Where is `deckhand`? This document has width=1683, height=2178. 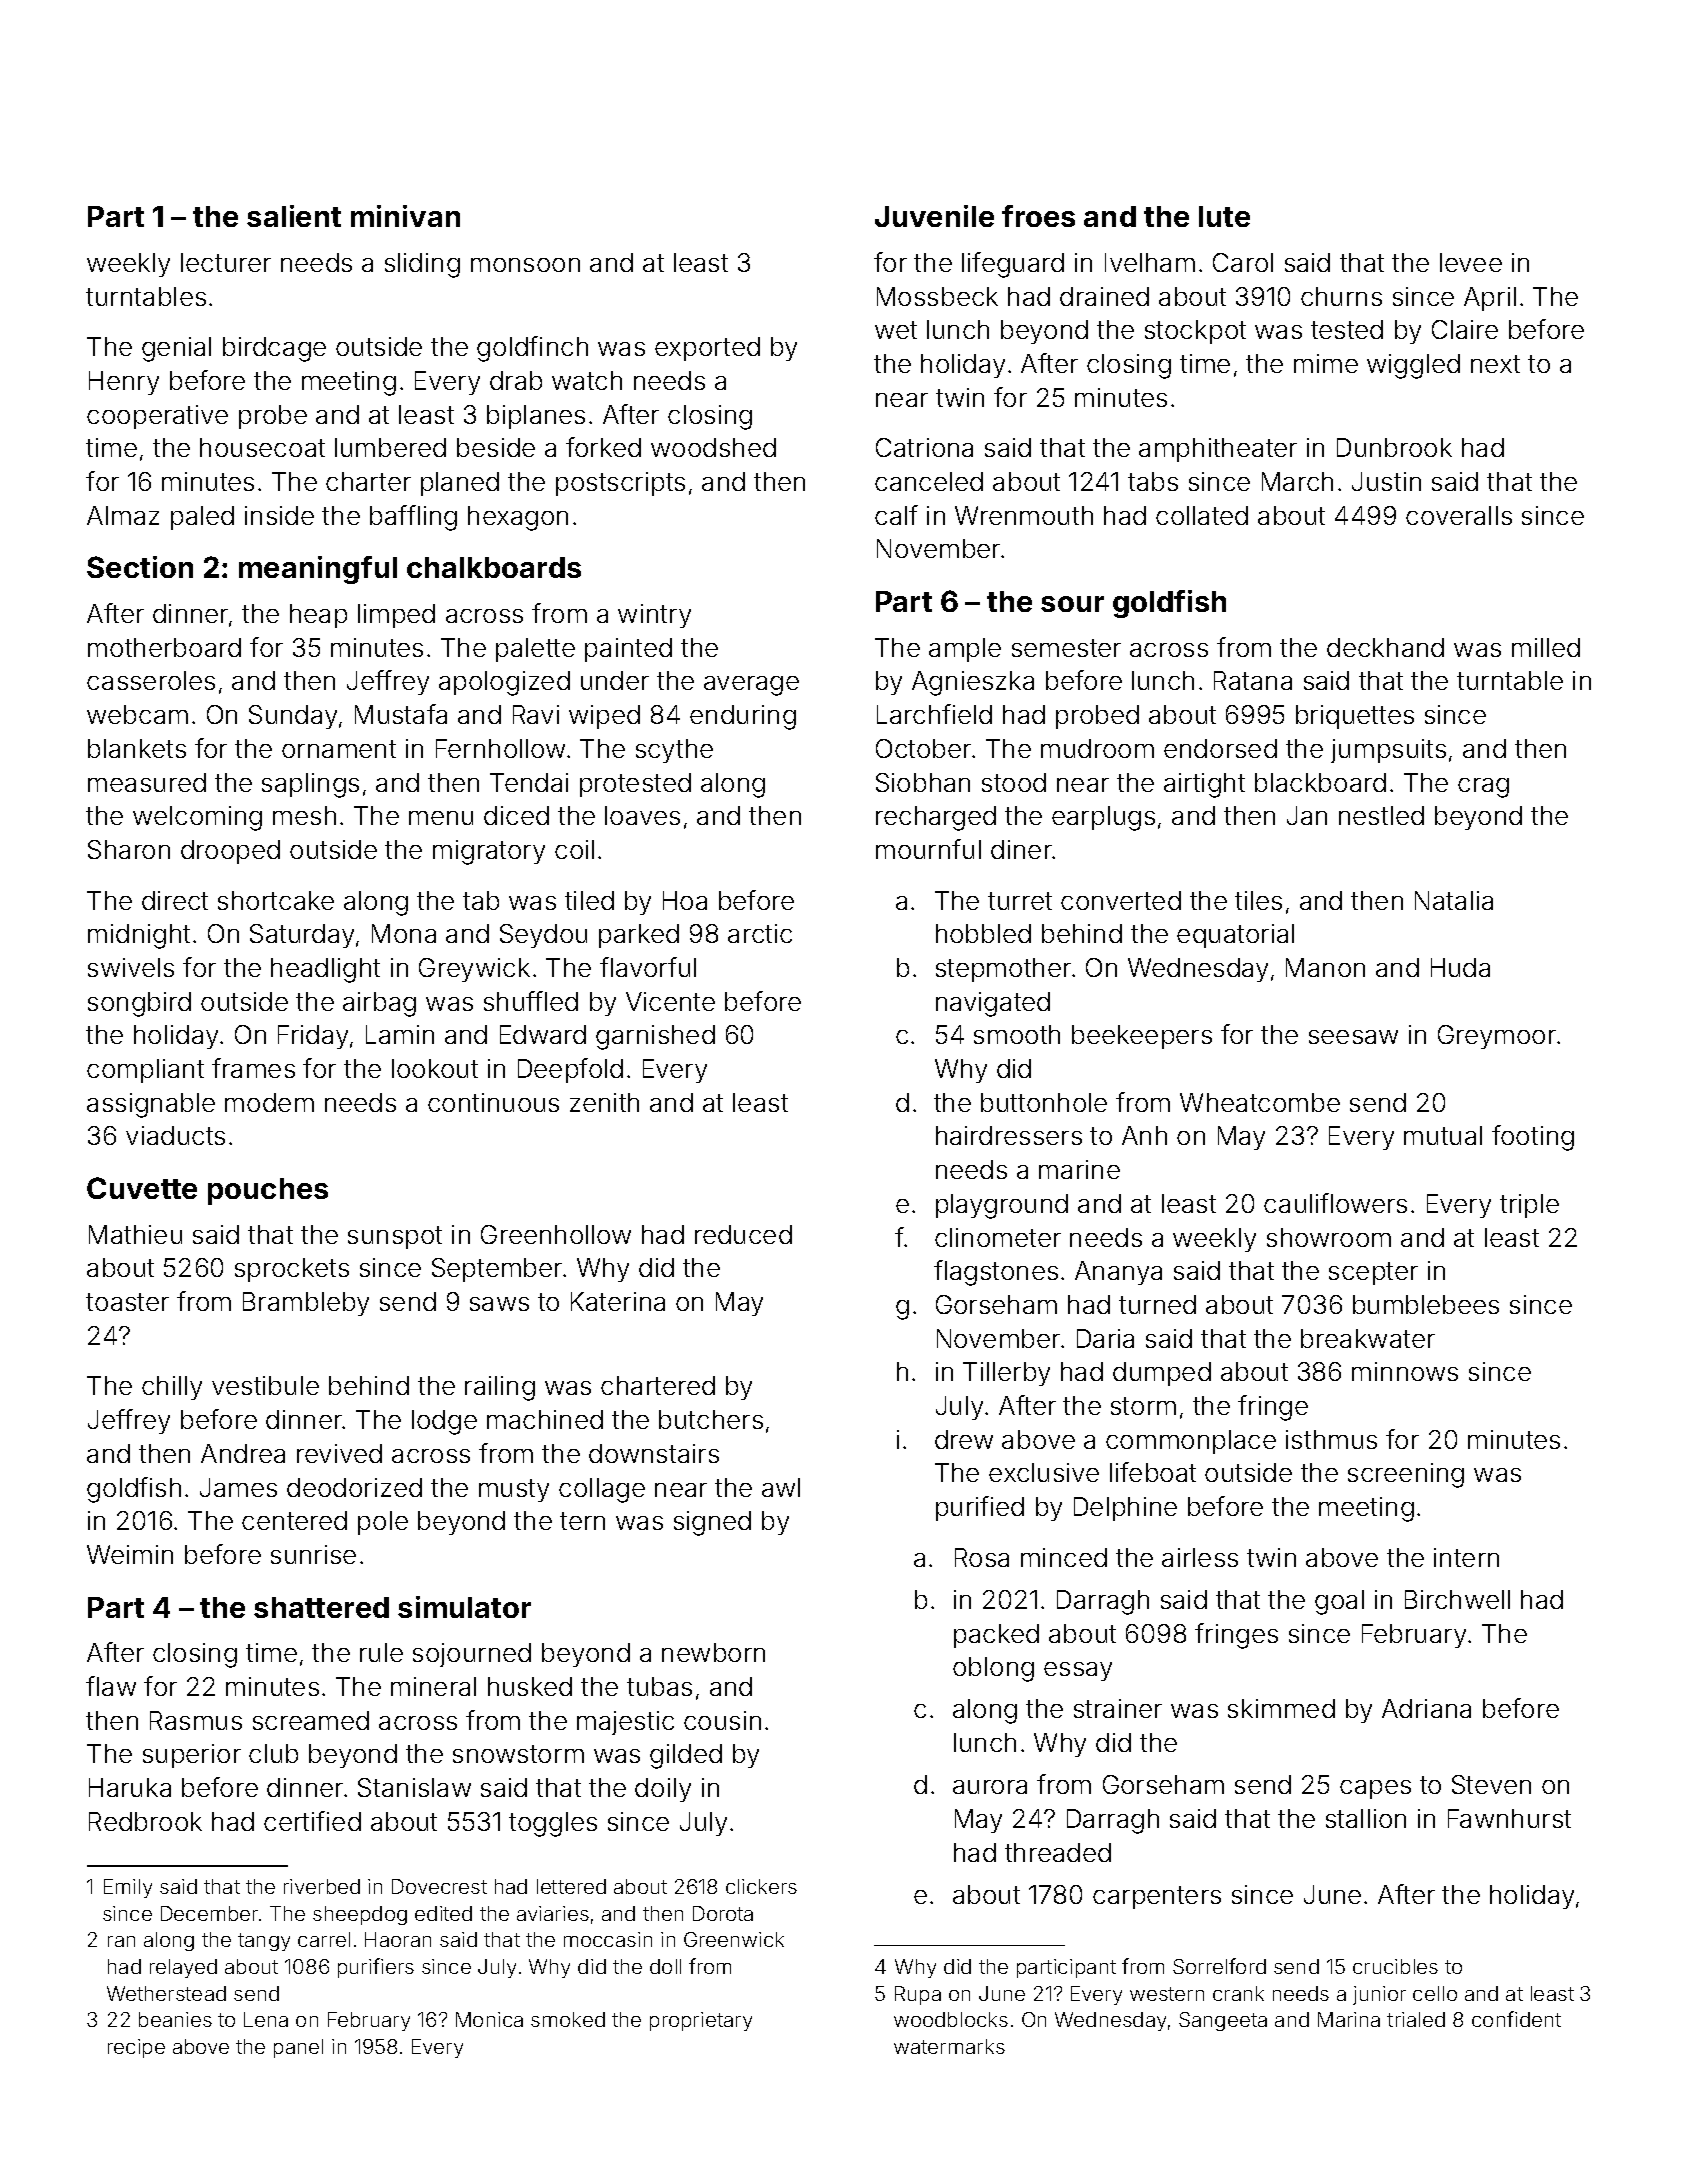 deckhand is located at coordinates (1385, 647).
